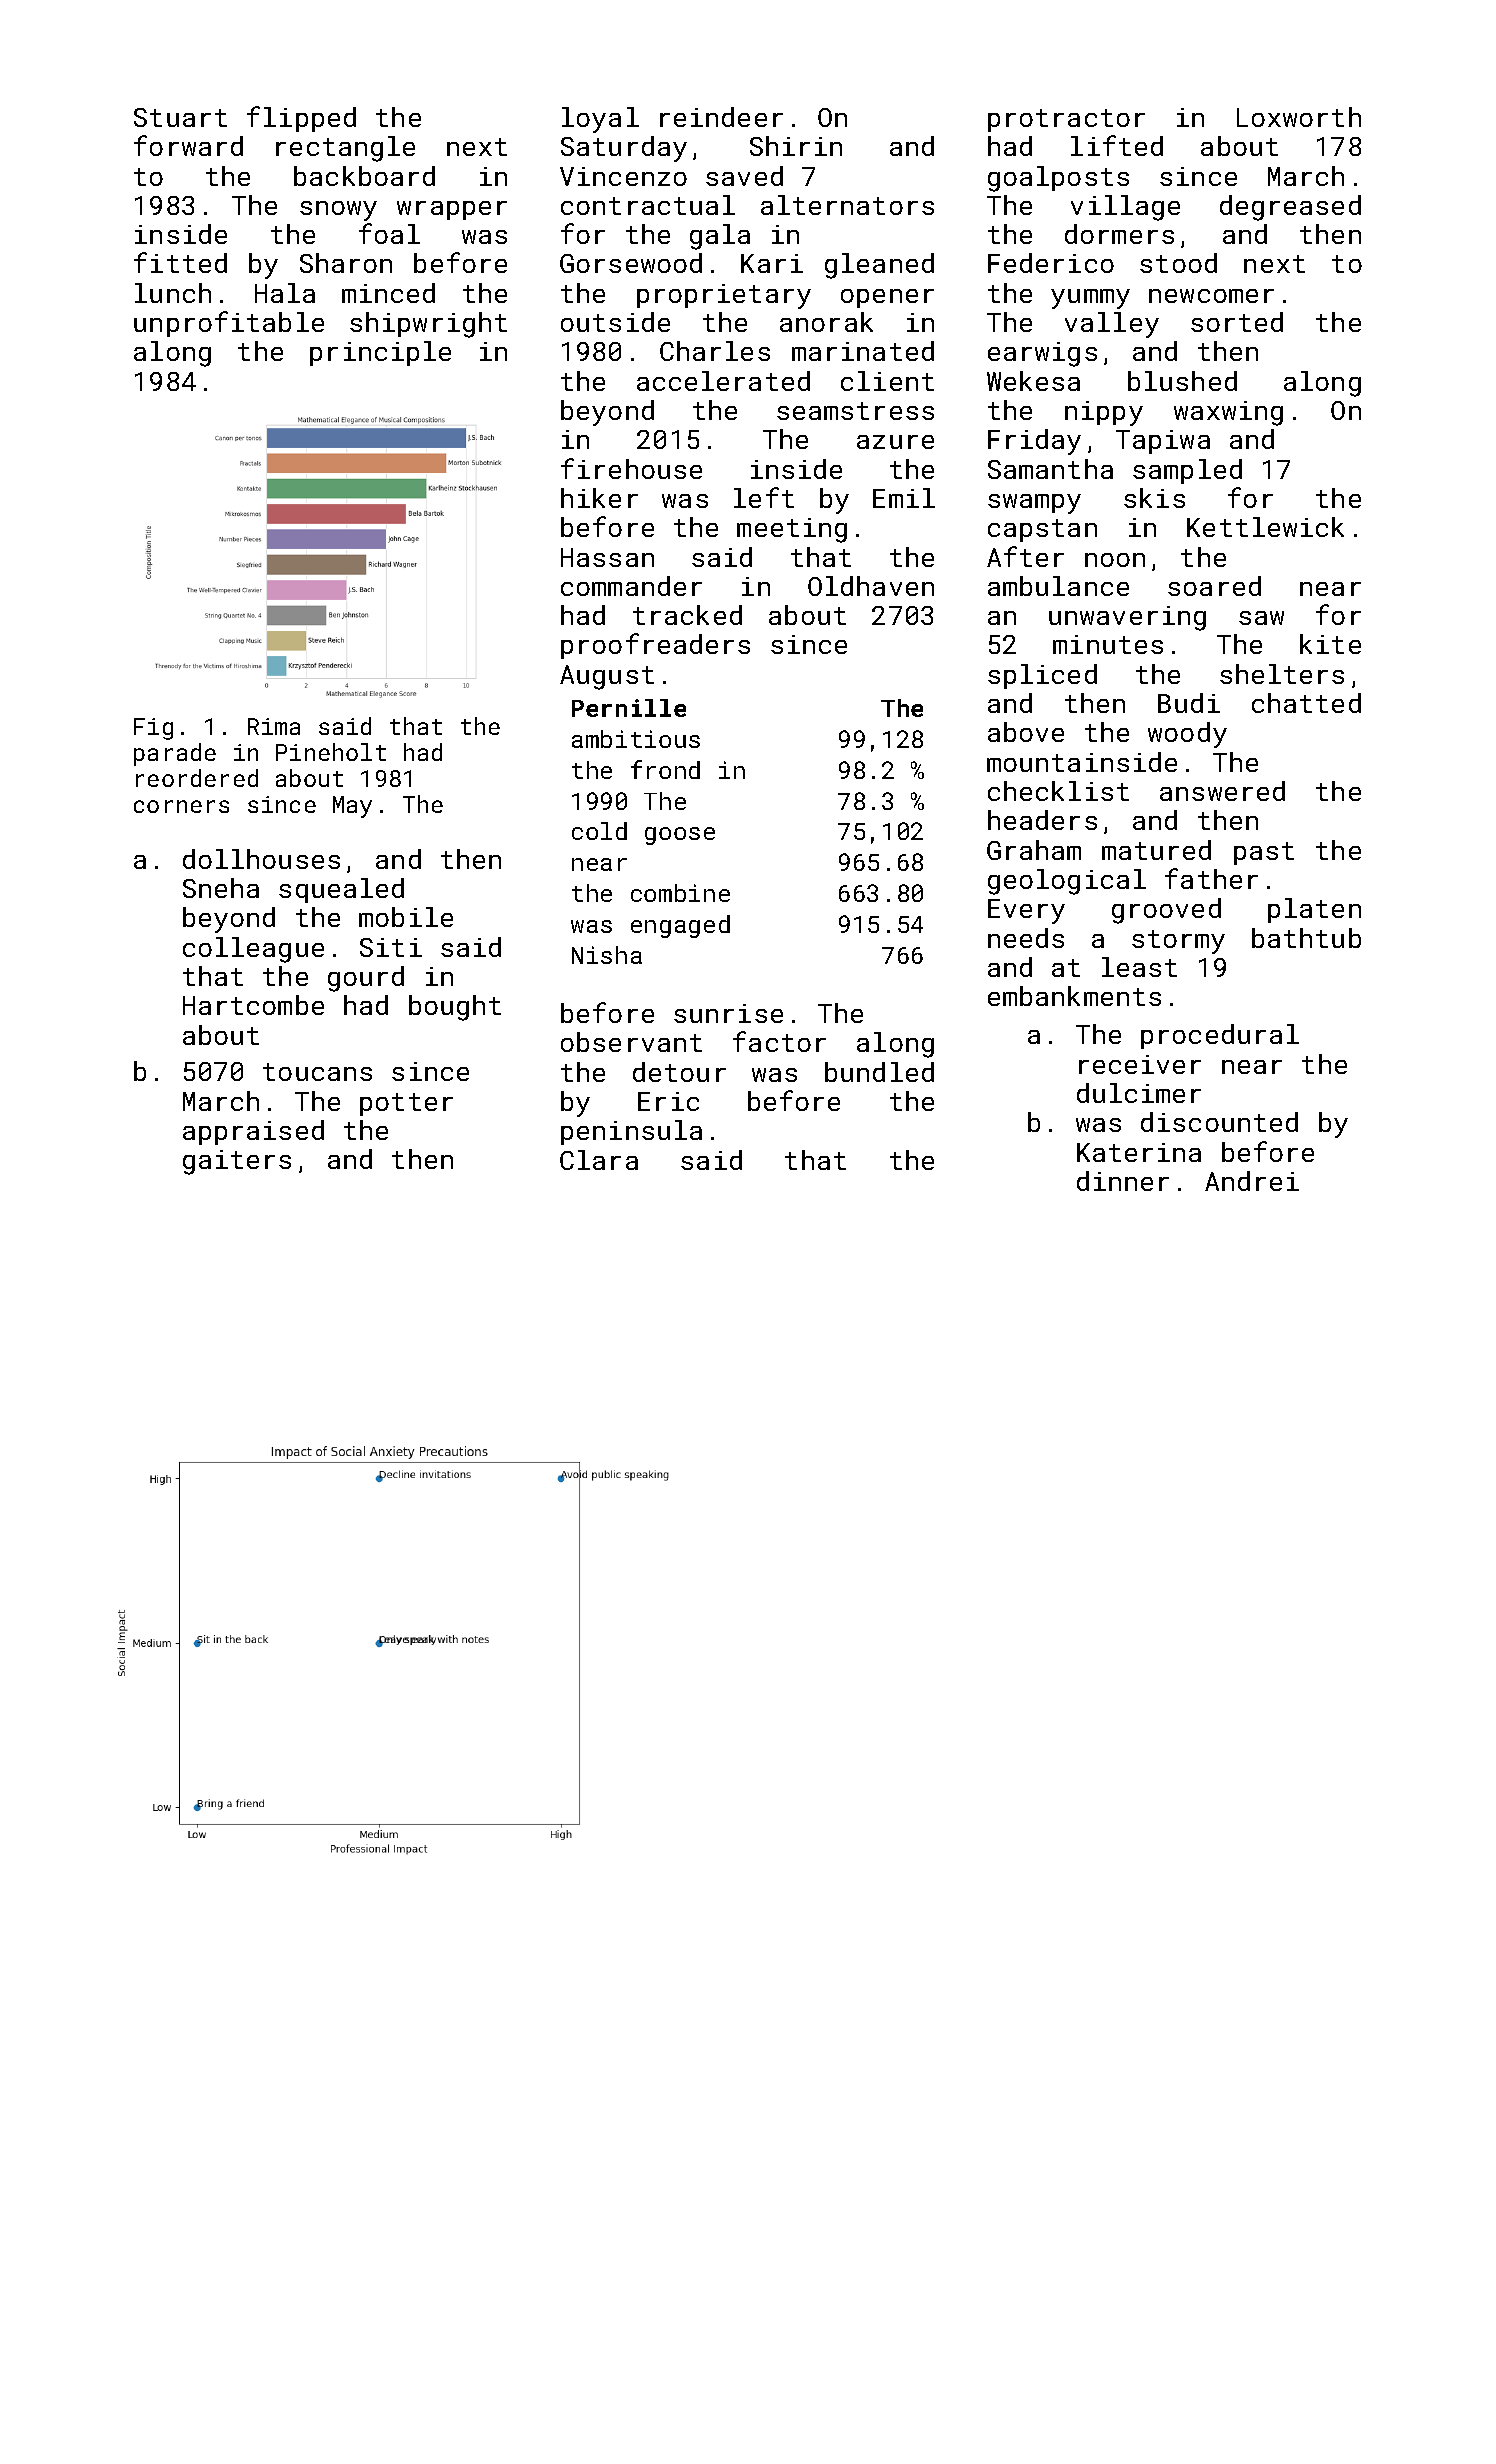  I want to click on needs, so click(1026, 938).
